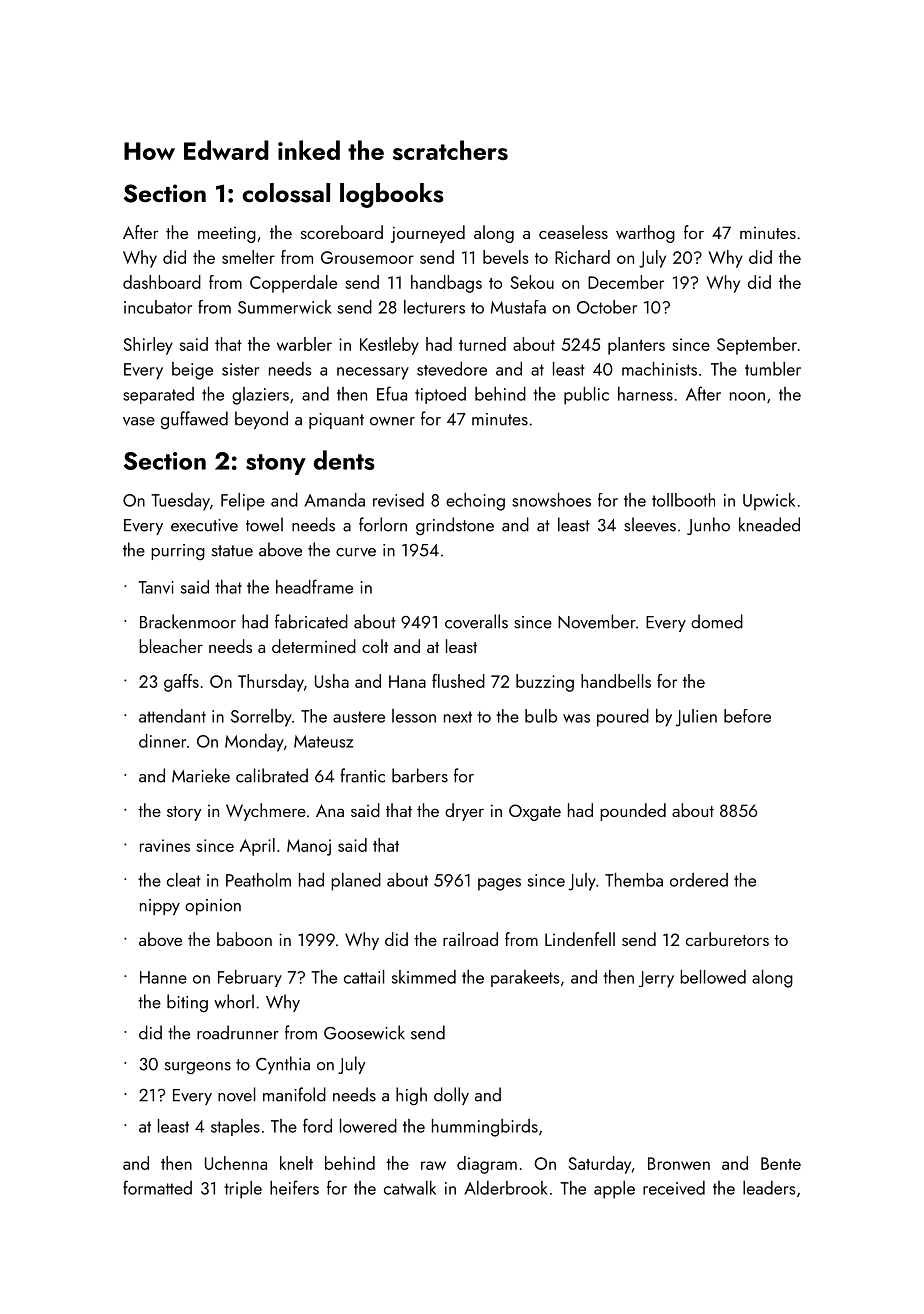 The width and height of the screenshot is (924, 1314). What do you see at coordinates (769, 524) in the screenshot?
I see `kneaded` at bounding box center [769, 524].
